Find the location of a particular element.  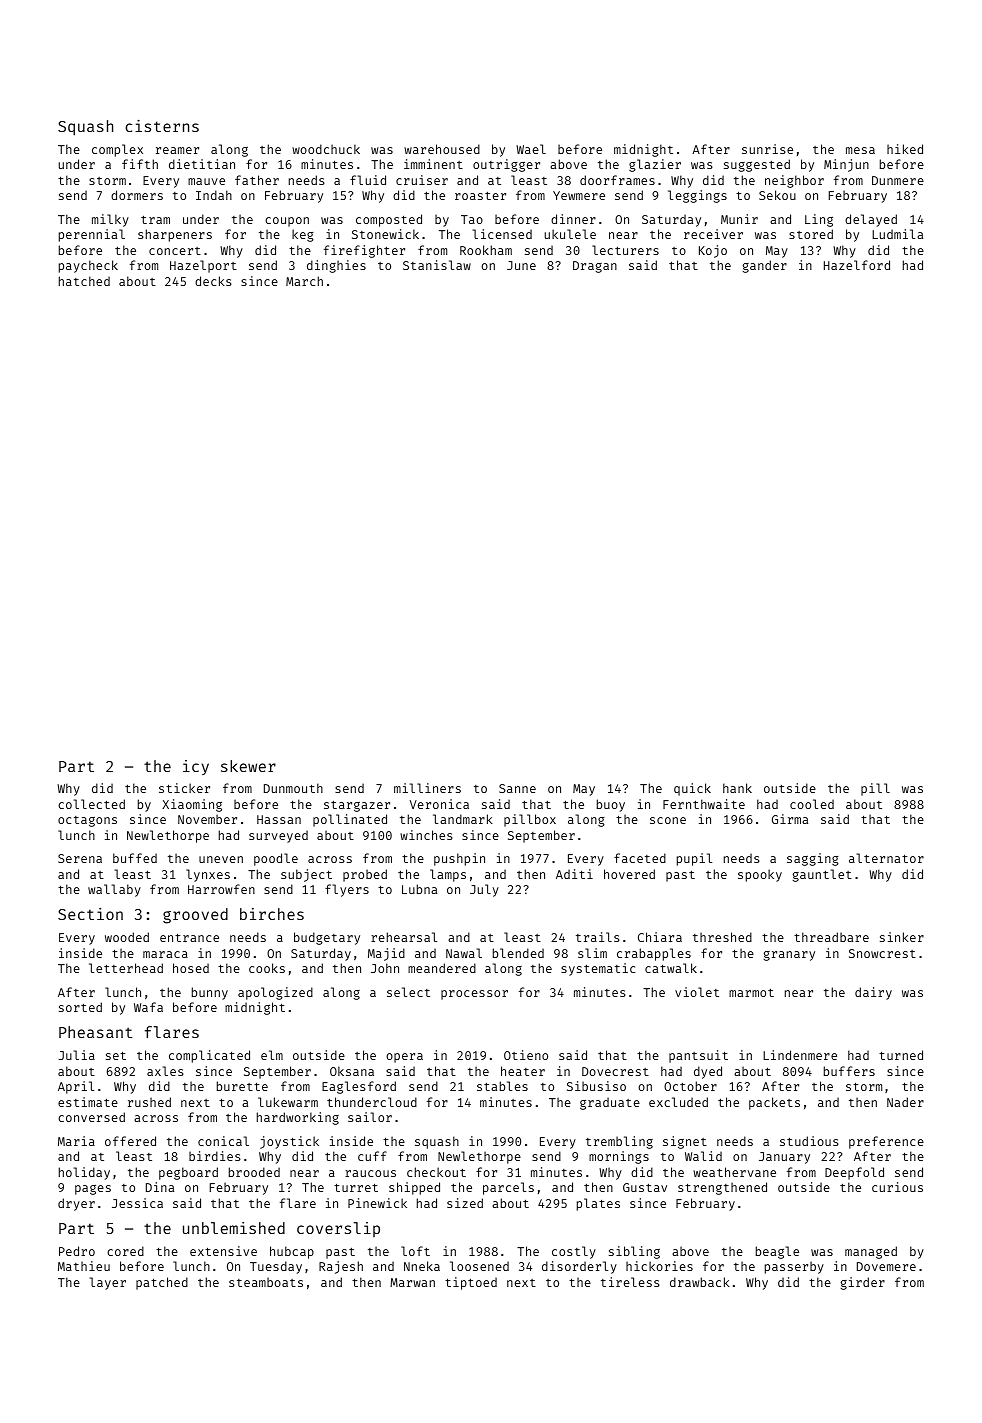

icy is located at coordinates (196, 767).
